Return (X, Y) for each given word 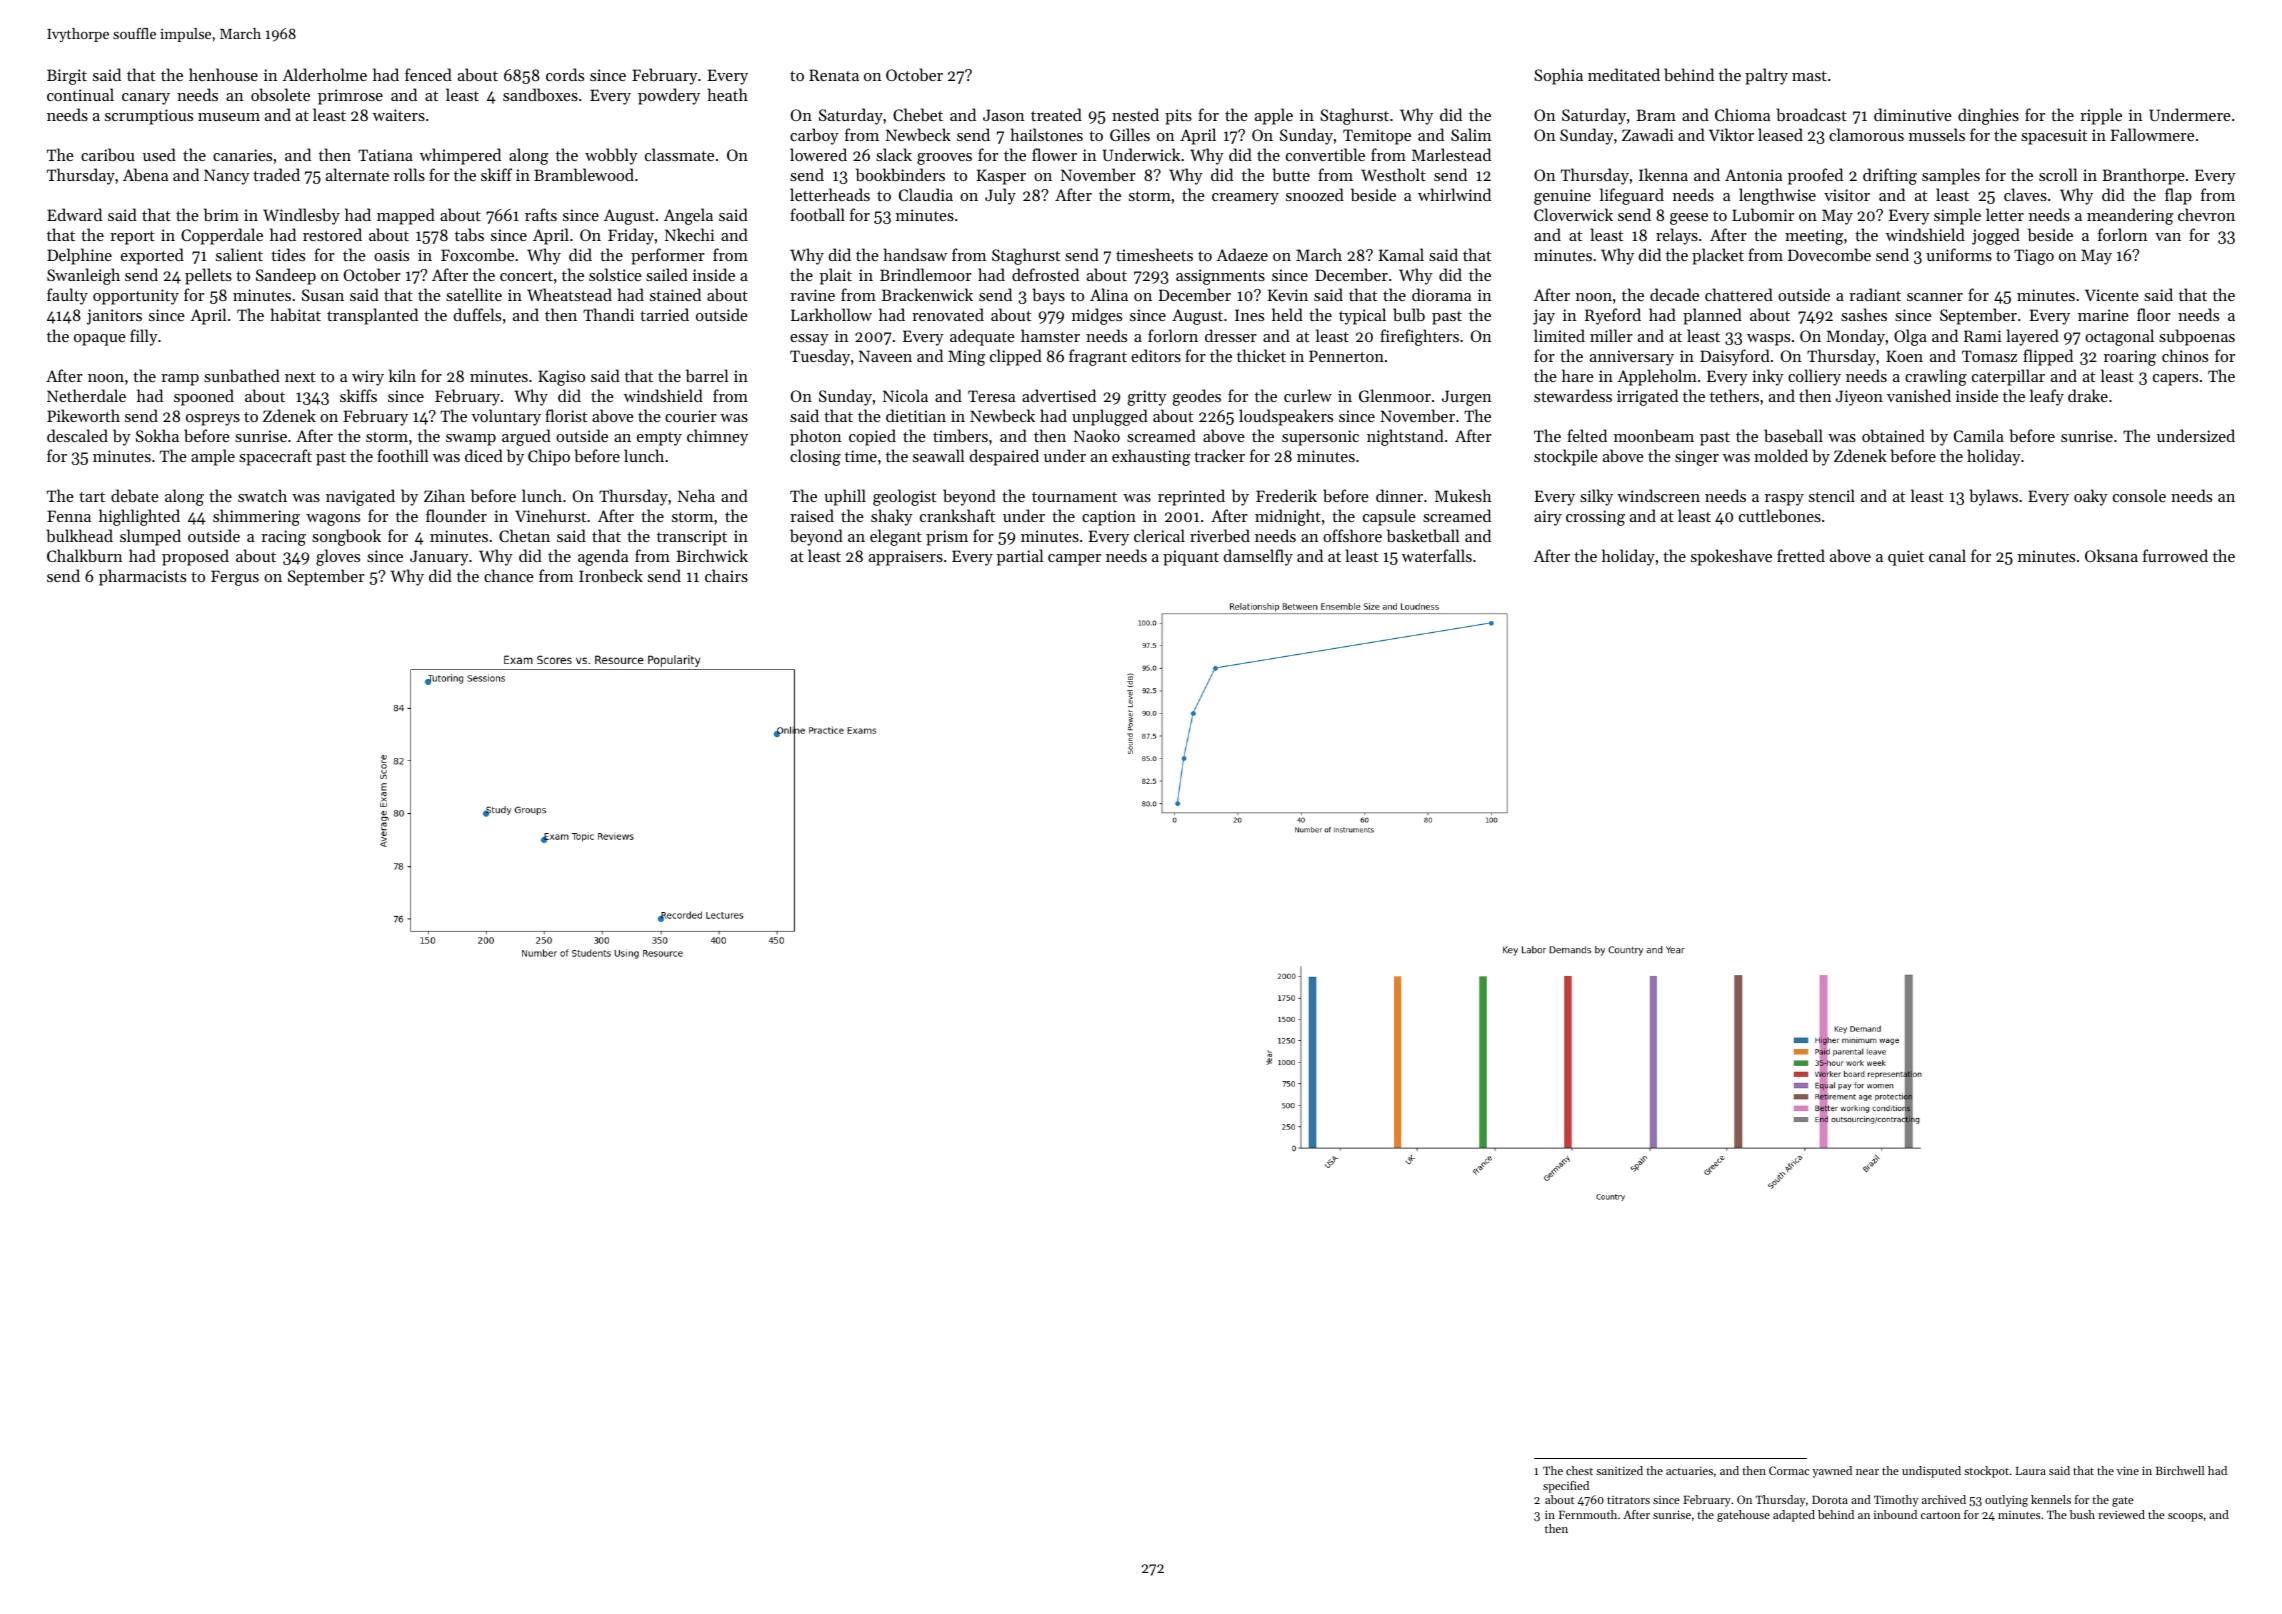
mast (1809, 76)
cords (565, 74)
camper (1074, 560)
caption (1109, 518)
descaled (77, 435)
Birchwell (2180, 1470)
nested (1135, 114)
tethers (1734, 395)
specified (1566, 1487)
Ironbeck (611, 575)
